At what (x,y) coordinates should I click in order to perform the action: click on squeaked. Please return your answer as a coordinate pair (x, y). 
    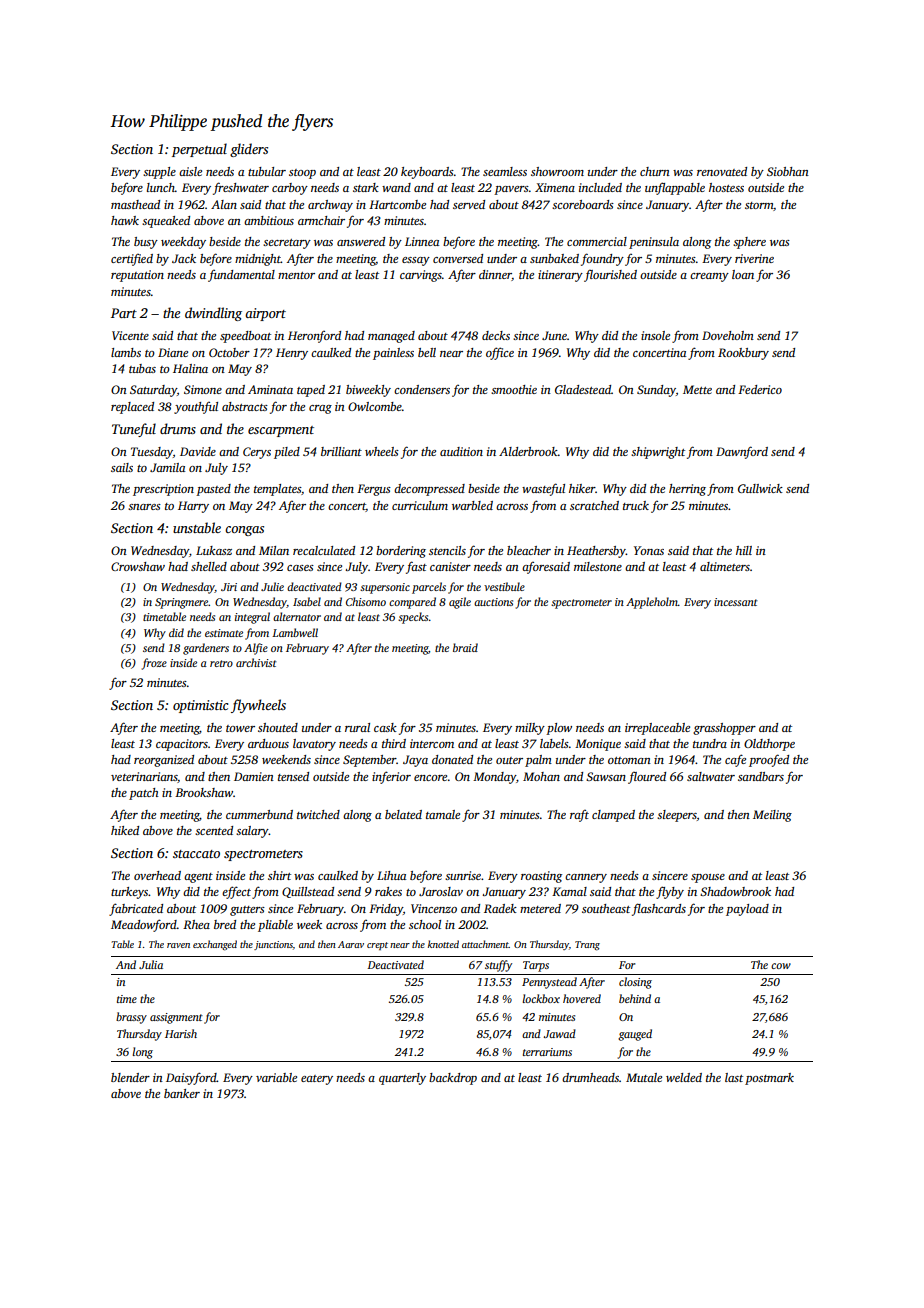
    Looking at the image, I should click on (166, 222).
